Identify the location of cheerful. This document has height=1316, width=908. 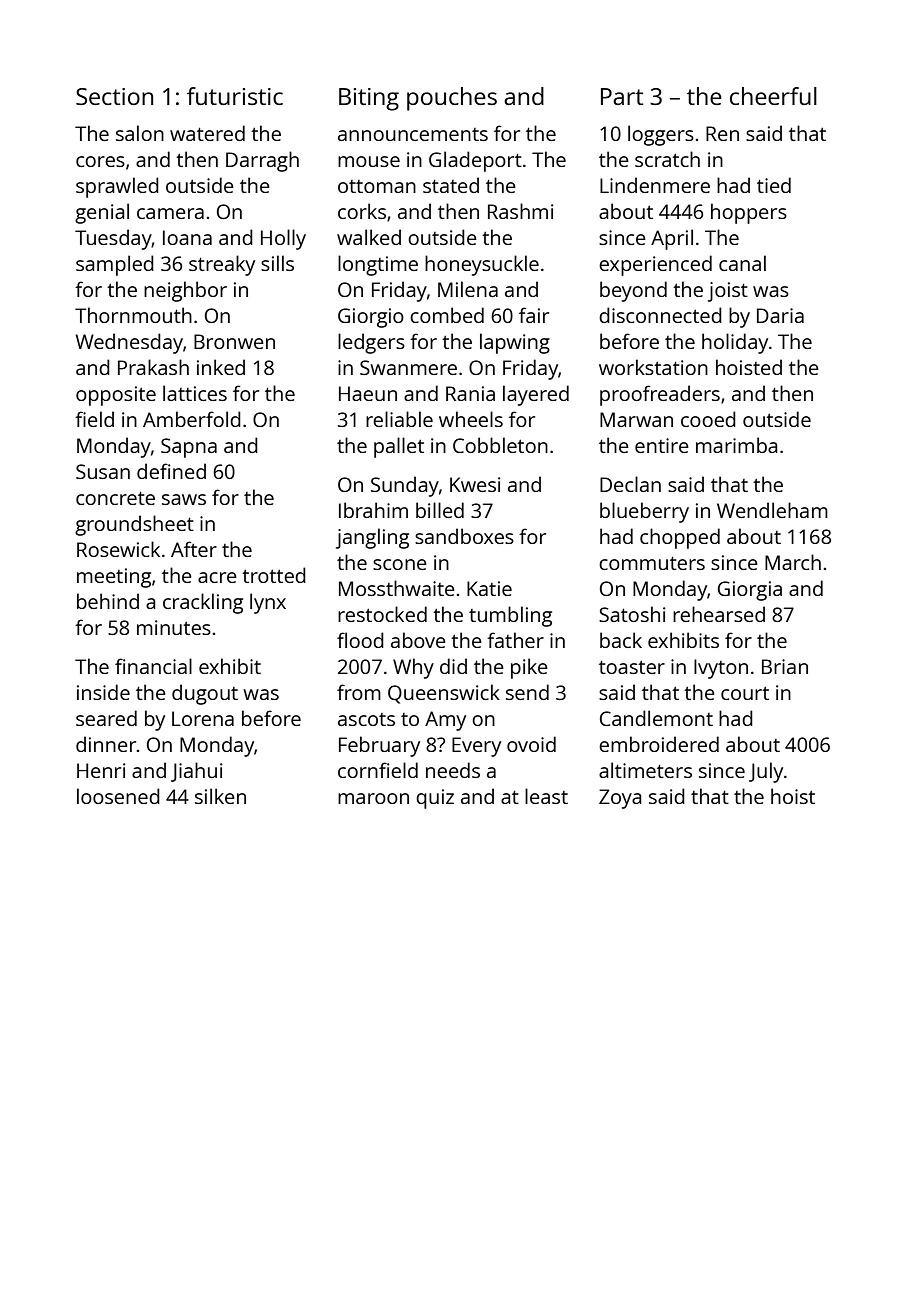
(773, 96).
